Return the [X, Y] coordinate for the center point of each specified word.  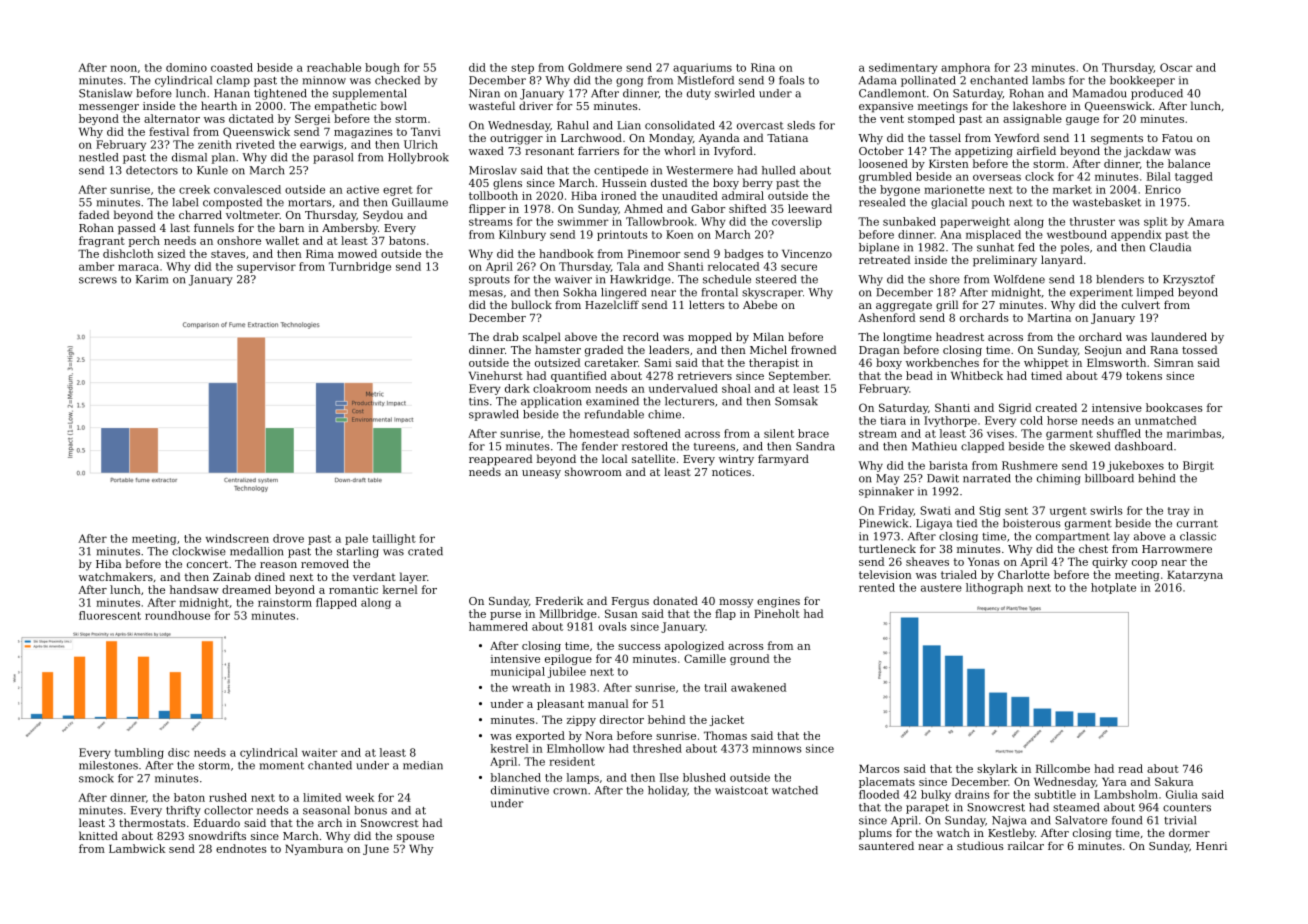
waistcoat [741, 790]
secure [799, 267]
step [522, 69]
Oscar [1176, 67]
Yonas [983, 561]
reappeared [501, 460]
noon [123, 68]
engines [778, 602]
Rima [320, 253]
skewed [1090, 446]
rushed [228, 797]
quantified [579, 376]
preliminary [1005, 261]
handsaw [194, 589]
